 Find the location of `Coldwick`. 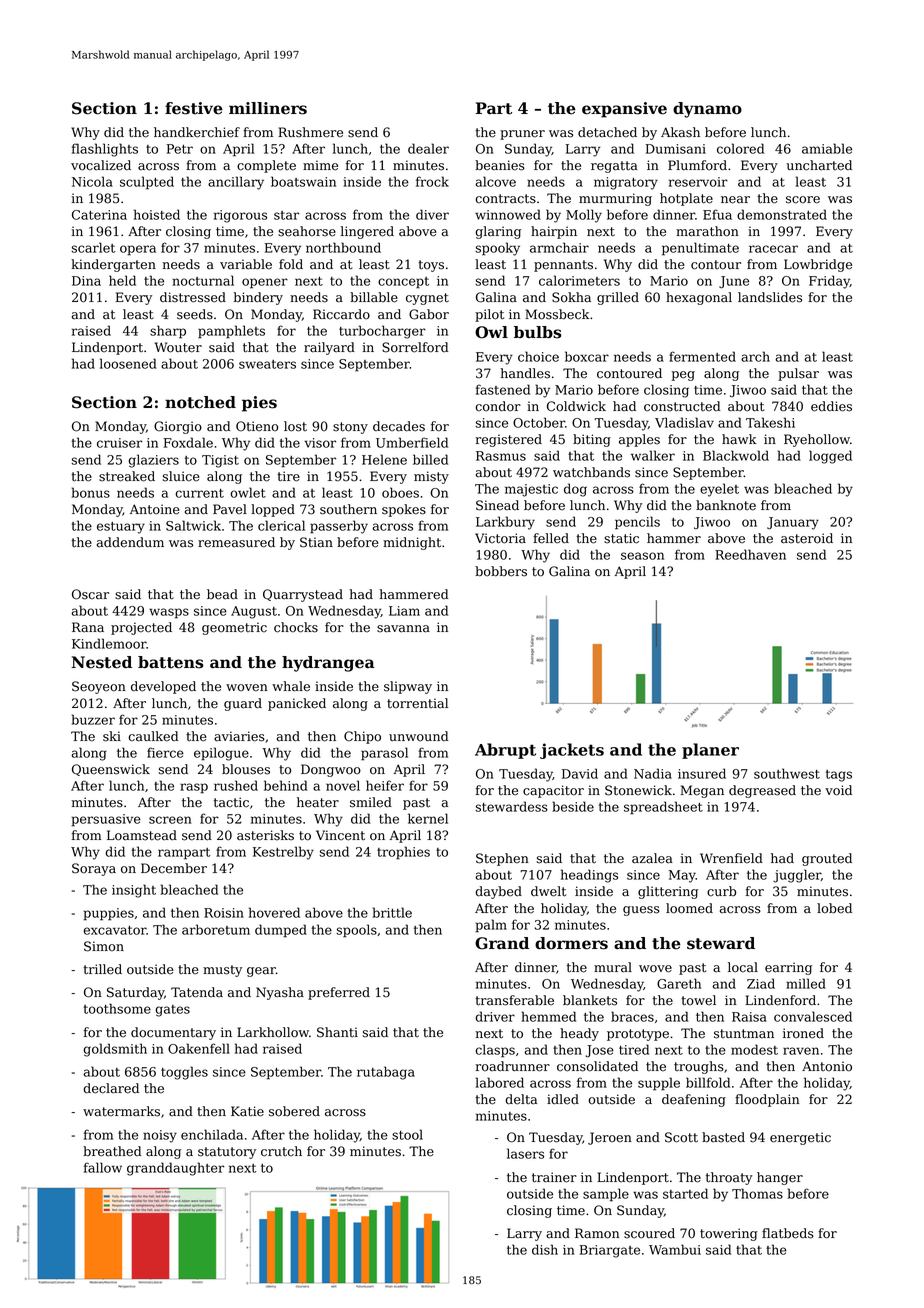

Coldwick is located at coordinates (576, 406).
